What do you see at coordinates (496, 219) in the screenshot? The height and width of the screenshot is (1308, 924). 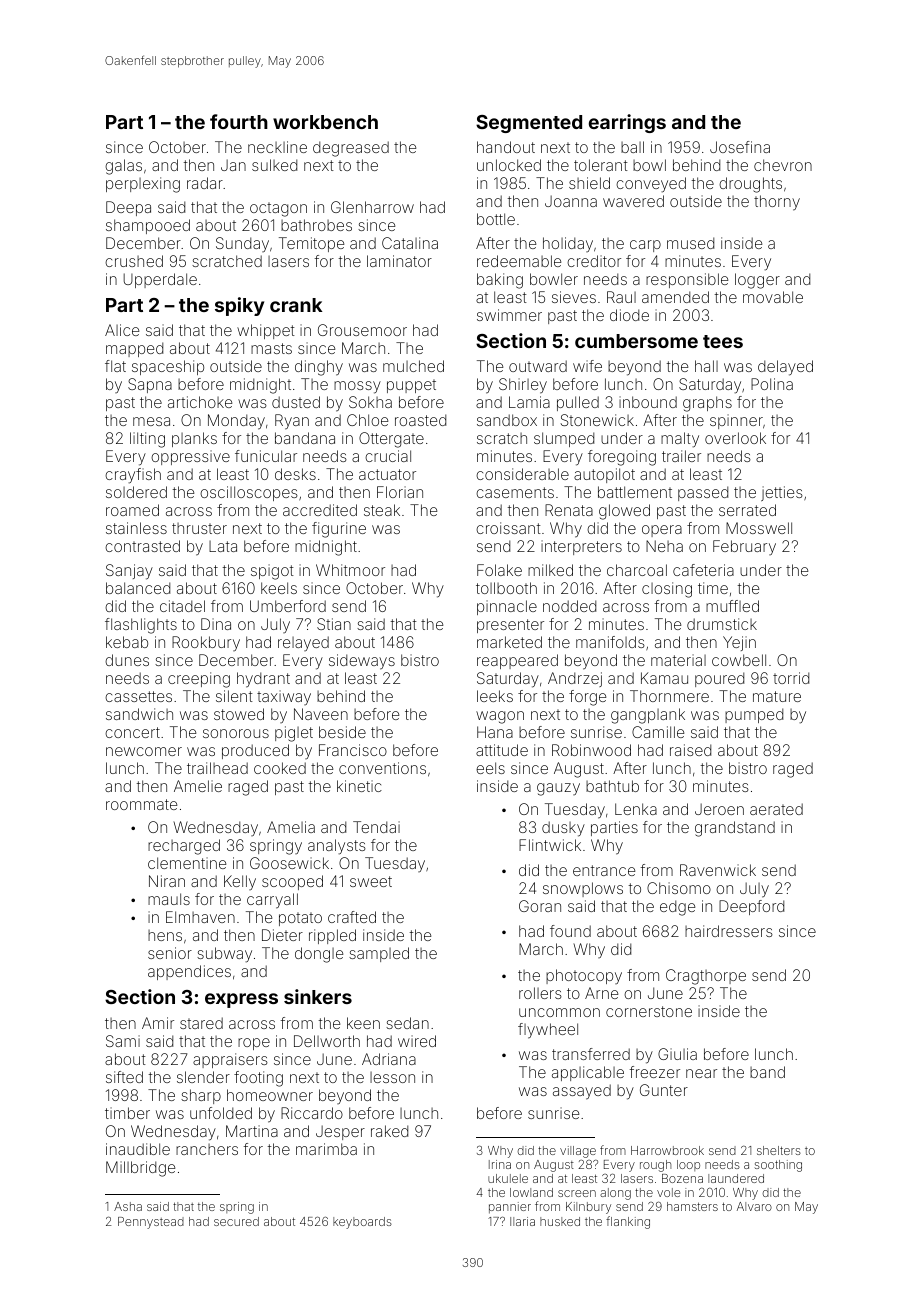 I see `bottle` at bounding box center [496, 219].
